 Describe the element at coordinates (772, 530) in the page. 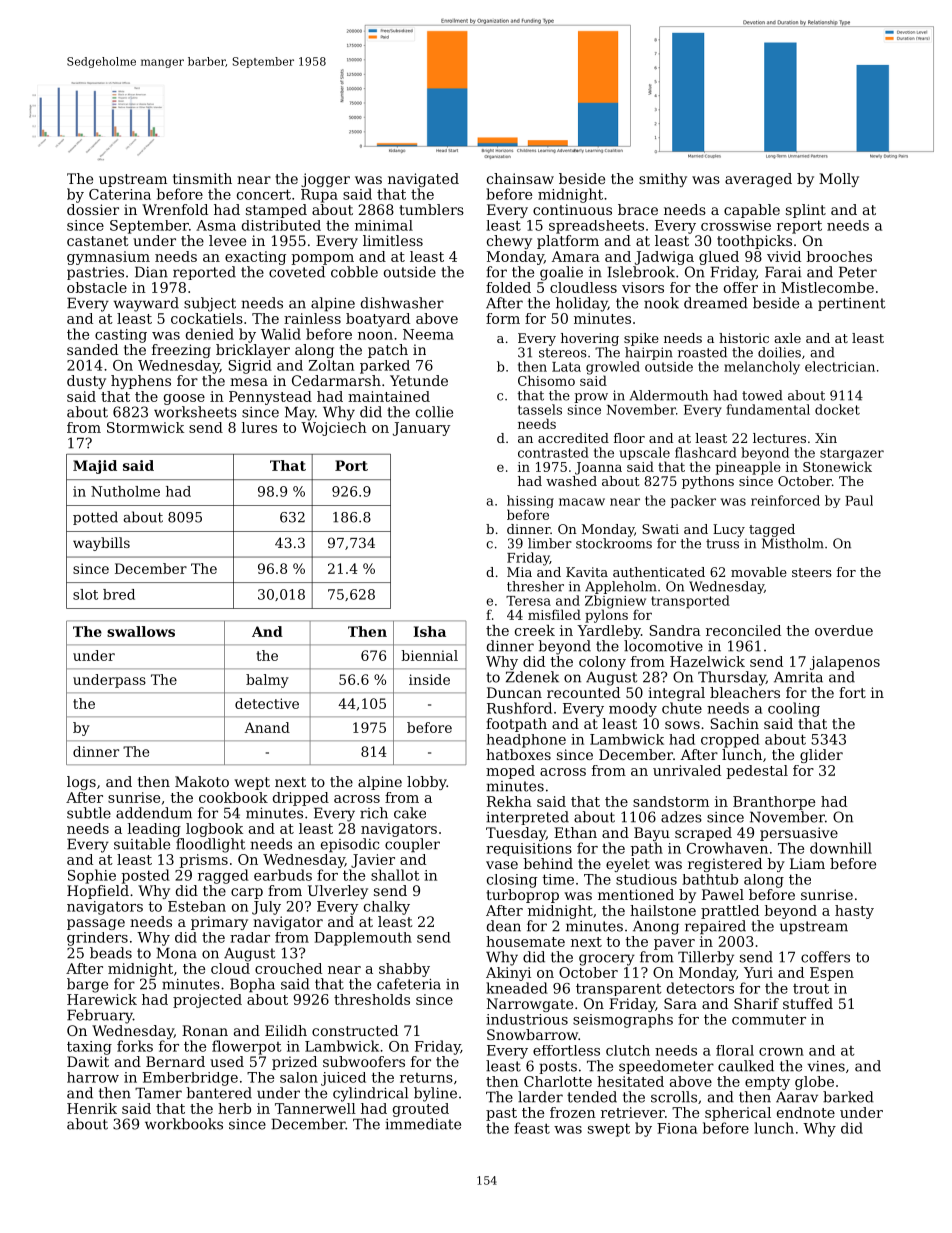

I see `tagged` at that location.
